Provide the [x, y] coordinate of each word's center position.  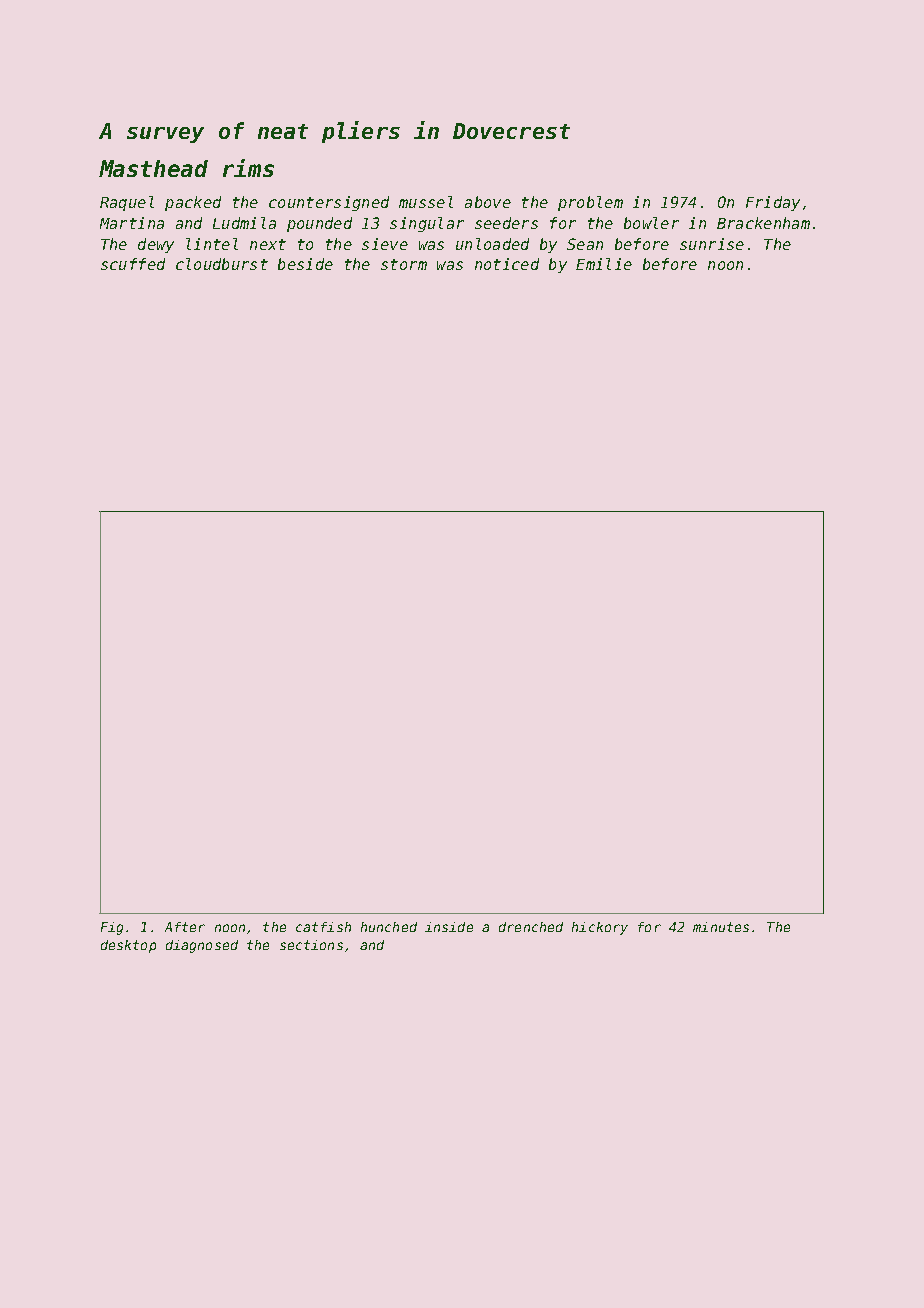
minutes [721, 927]
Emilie [604, 264]
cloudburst [222, 264]
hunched [389, 927]
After [185, 927]
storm [404, 264]
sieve [385, 244]
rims [248, 168]
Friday [773, 203]
